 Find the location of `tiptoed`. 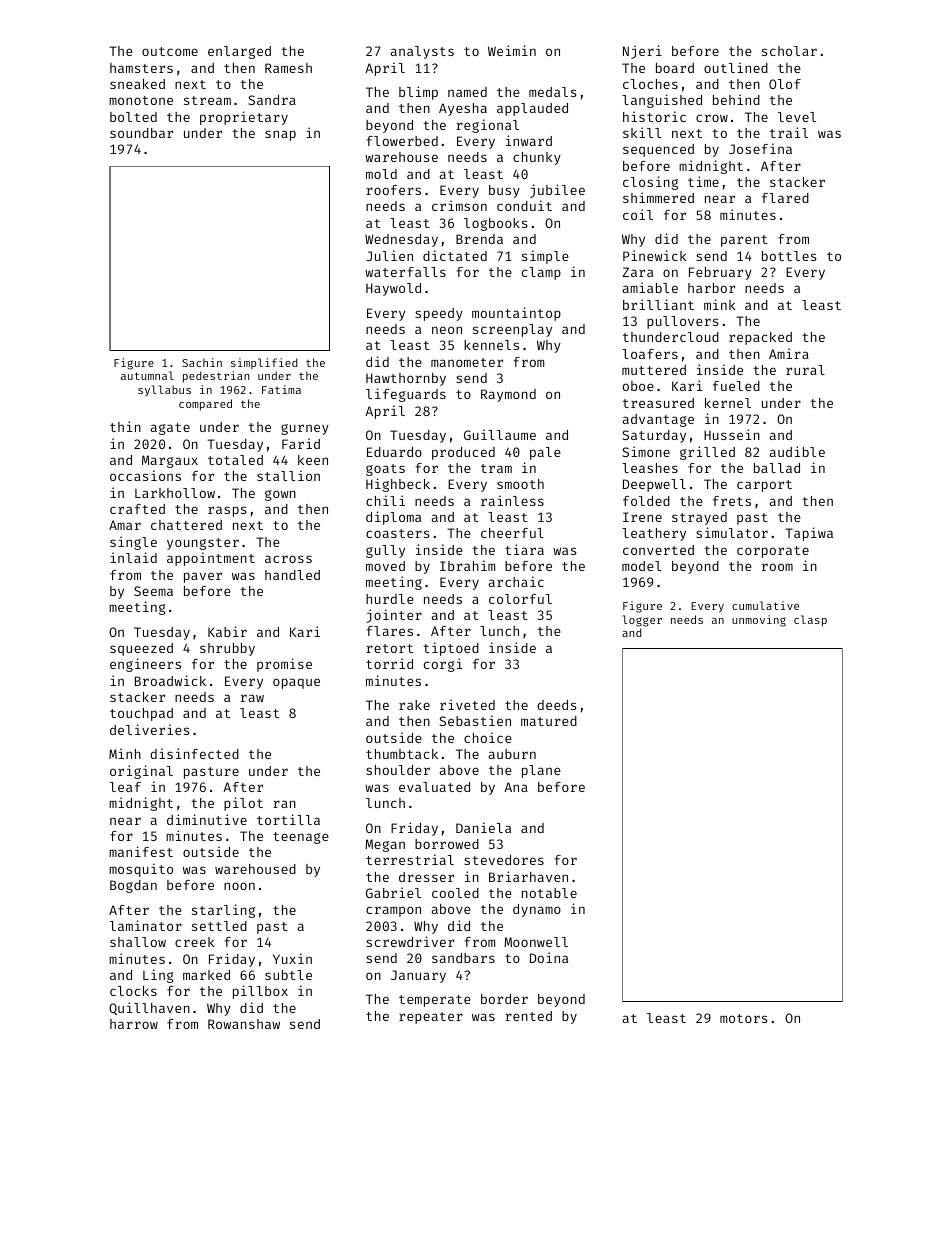

tiptoed is located at coordinates (451, 649).
